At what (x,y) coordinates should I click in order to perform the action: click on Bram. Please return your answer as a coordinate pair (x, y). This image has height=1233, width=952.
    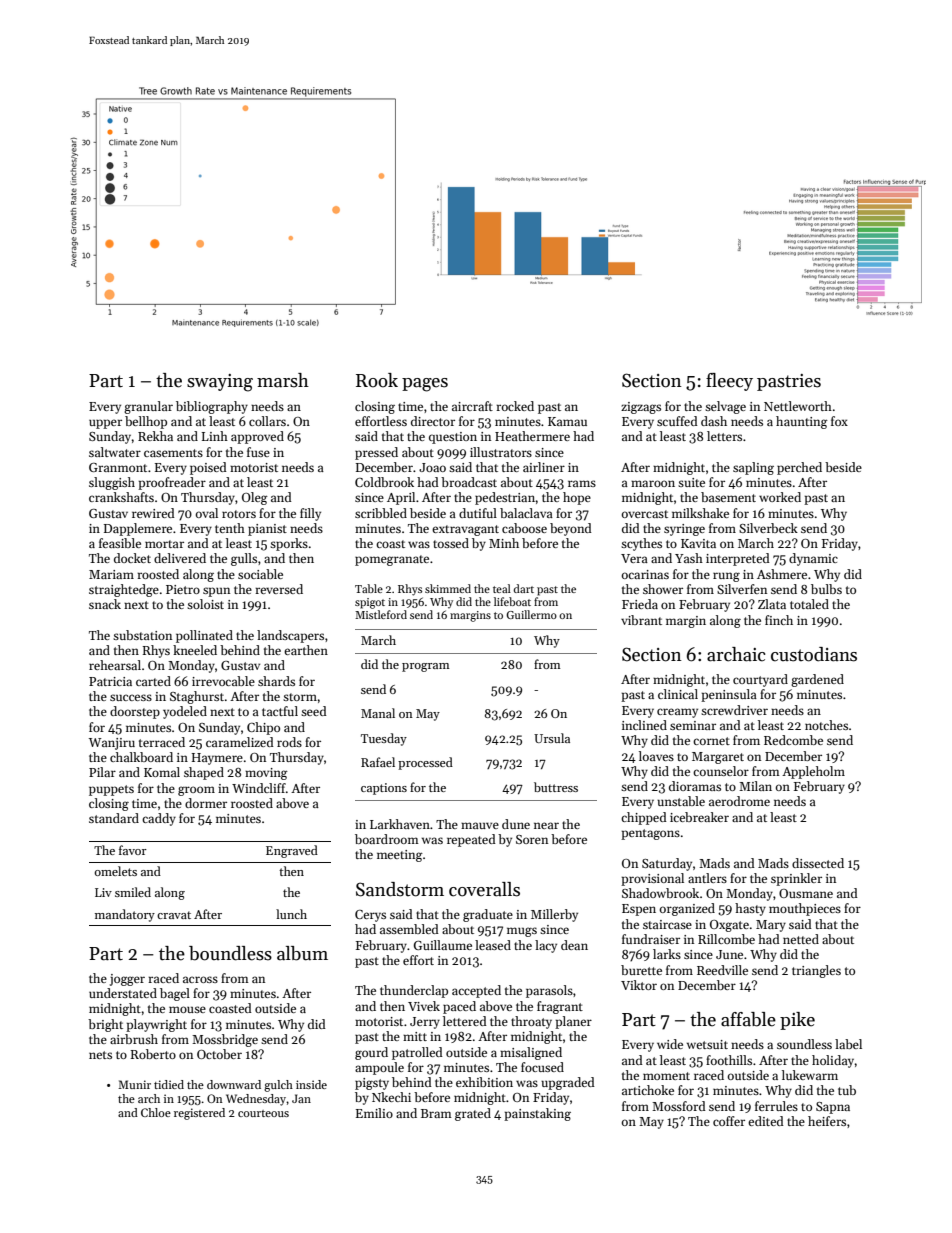
    Looking at the image, I should click on (436, 1113).
